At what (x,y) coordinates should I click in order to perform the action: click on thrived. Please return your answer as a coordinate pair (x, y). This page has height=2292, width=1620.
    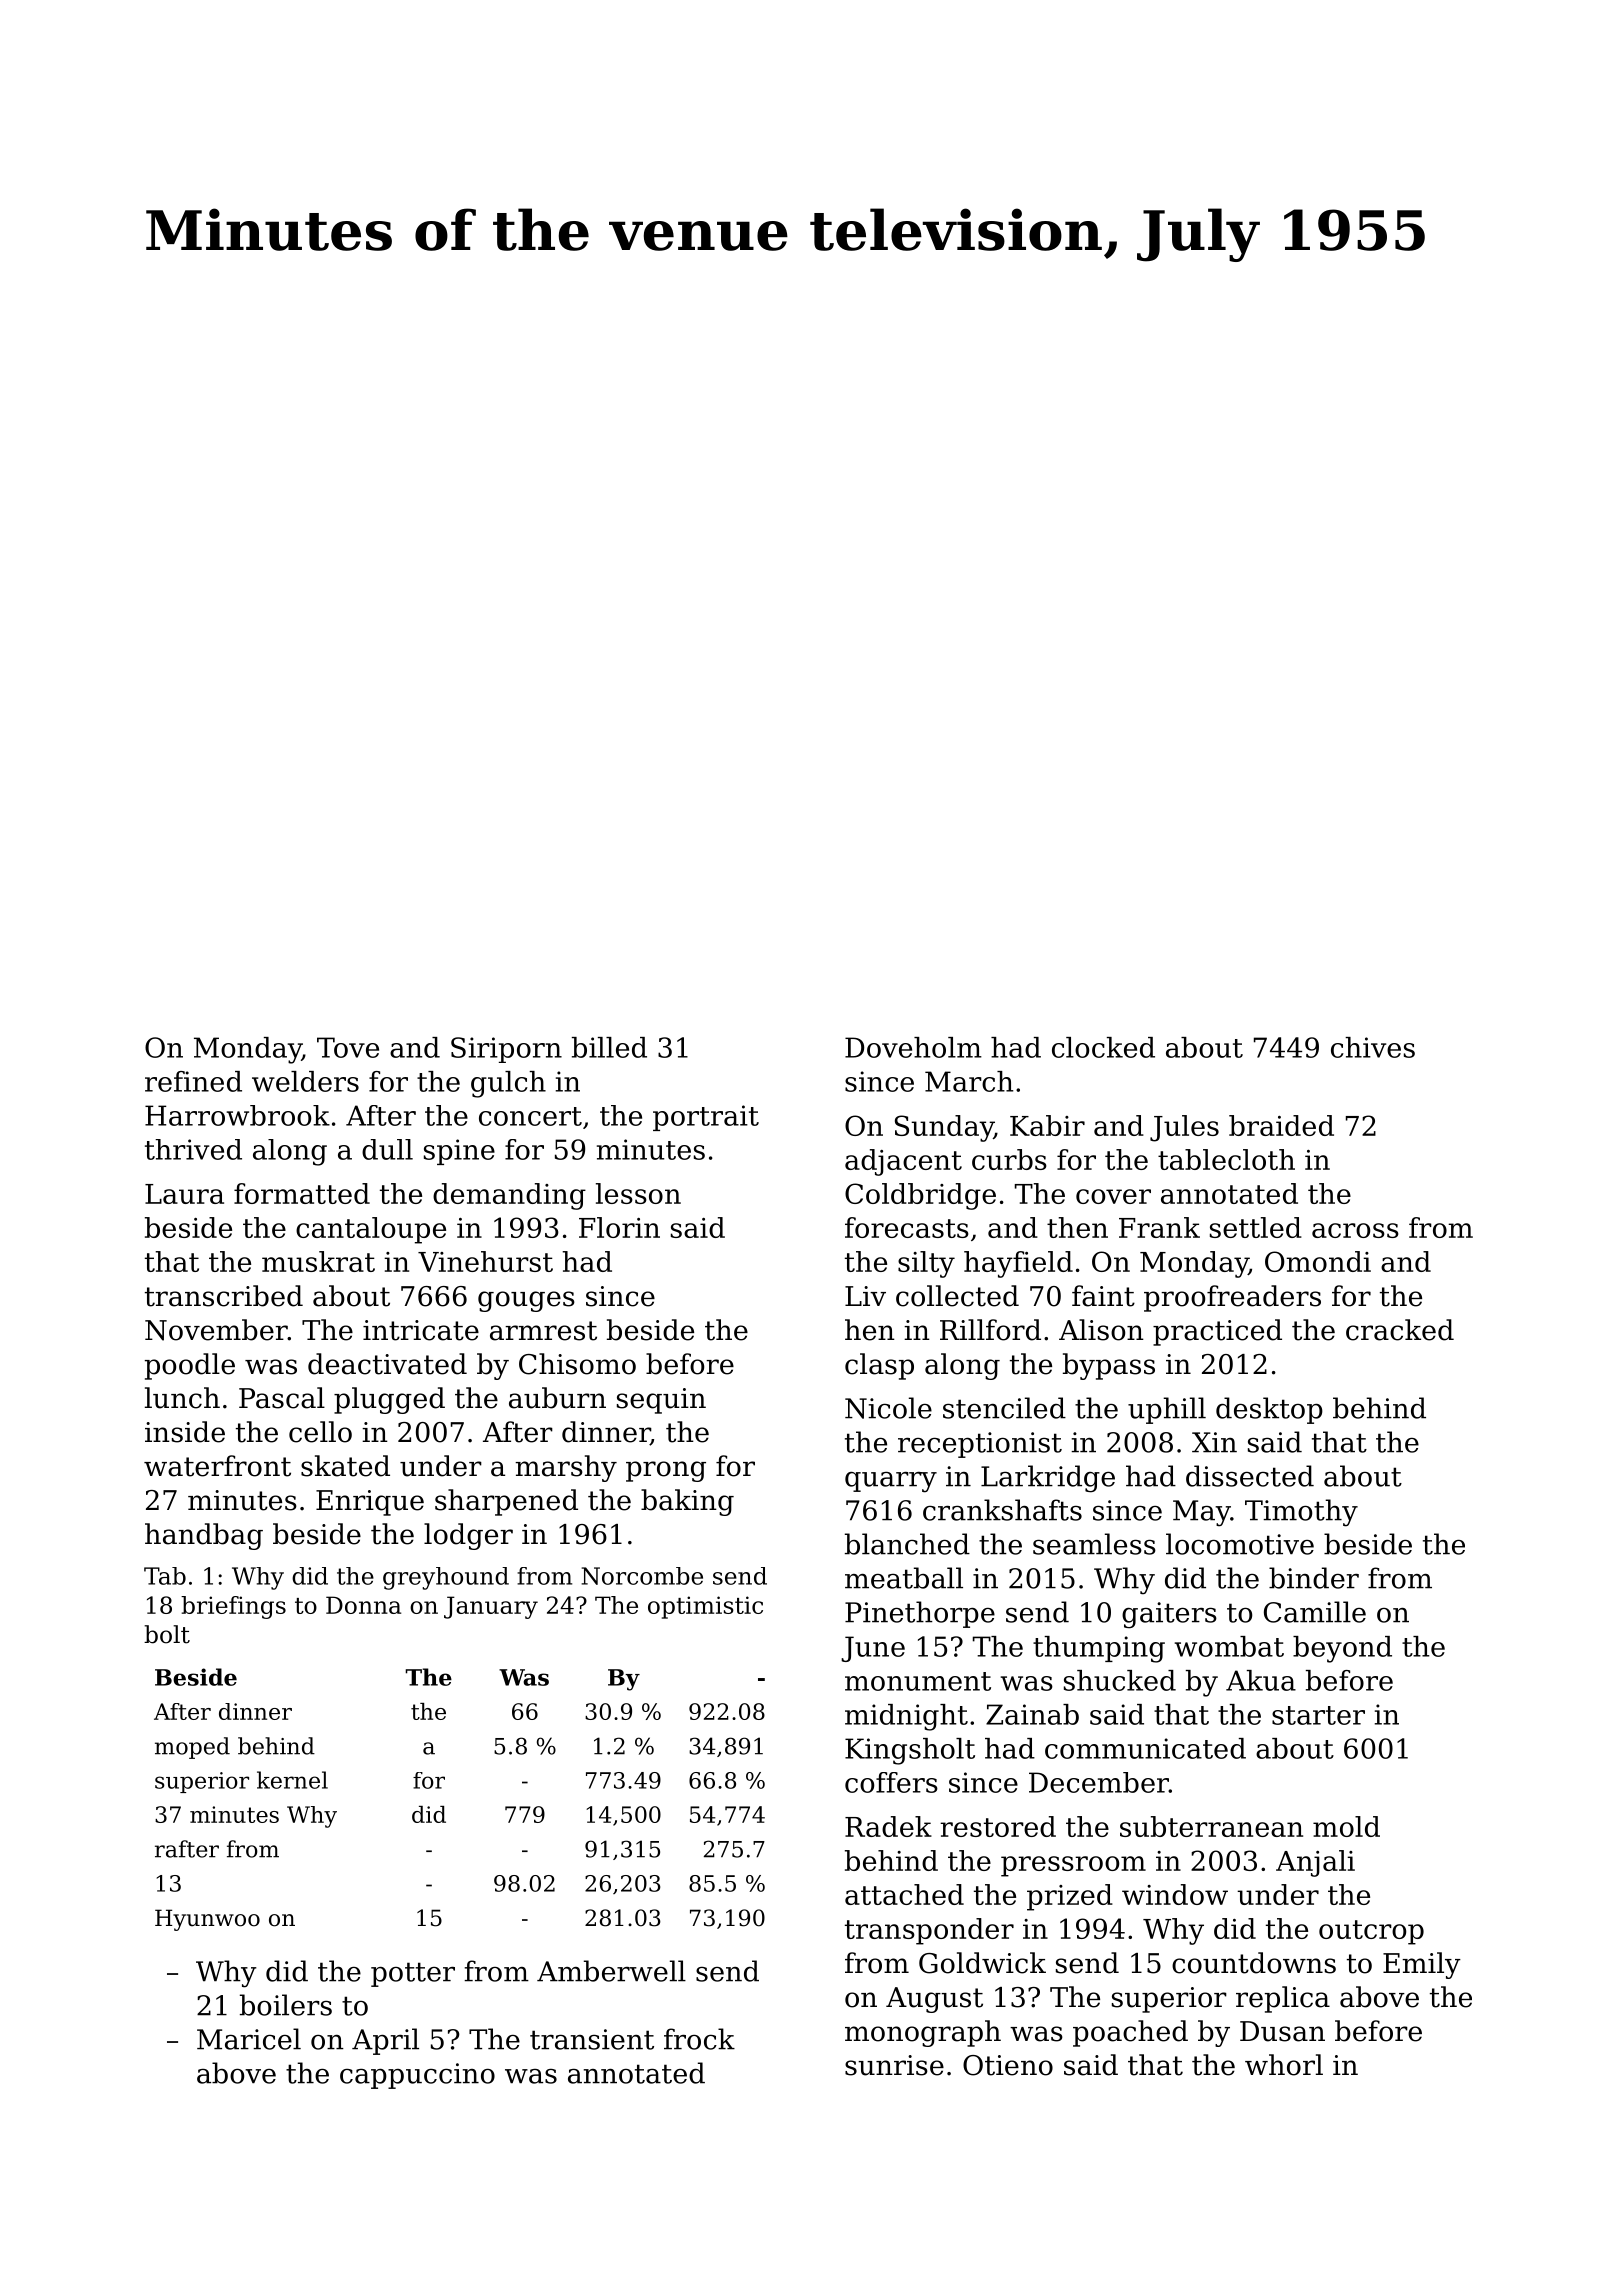
    Looking at the image, I should click on (193, 1149).
